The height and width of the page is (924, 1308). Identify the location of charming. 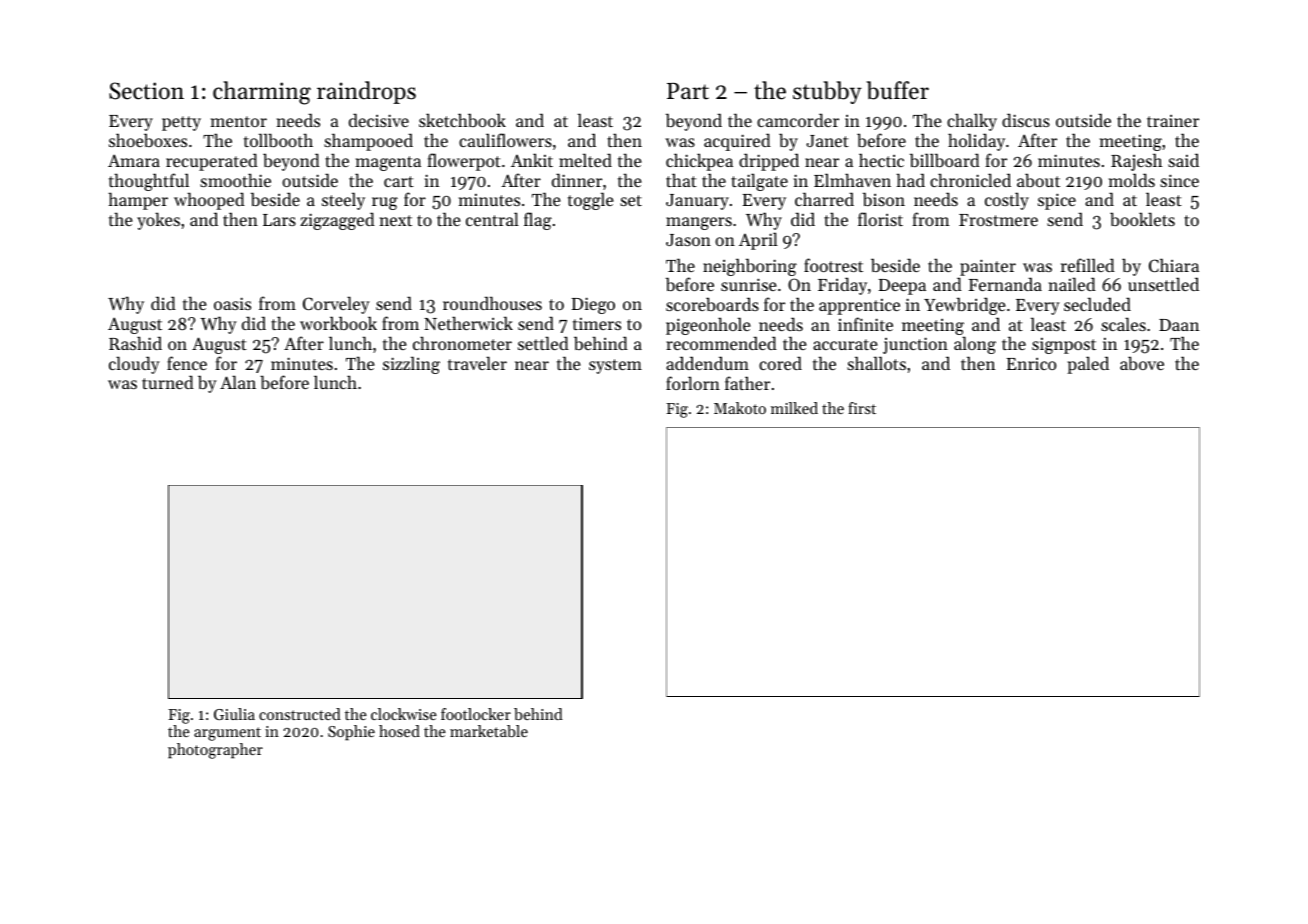
(262, 93).
